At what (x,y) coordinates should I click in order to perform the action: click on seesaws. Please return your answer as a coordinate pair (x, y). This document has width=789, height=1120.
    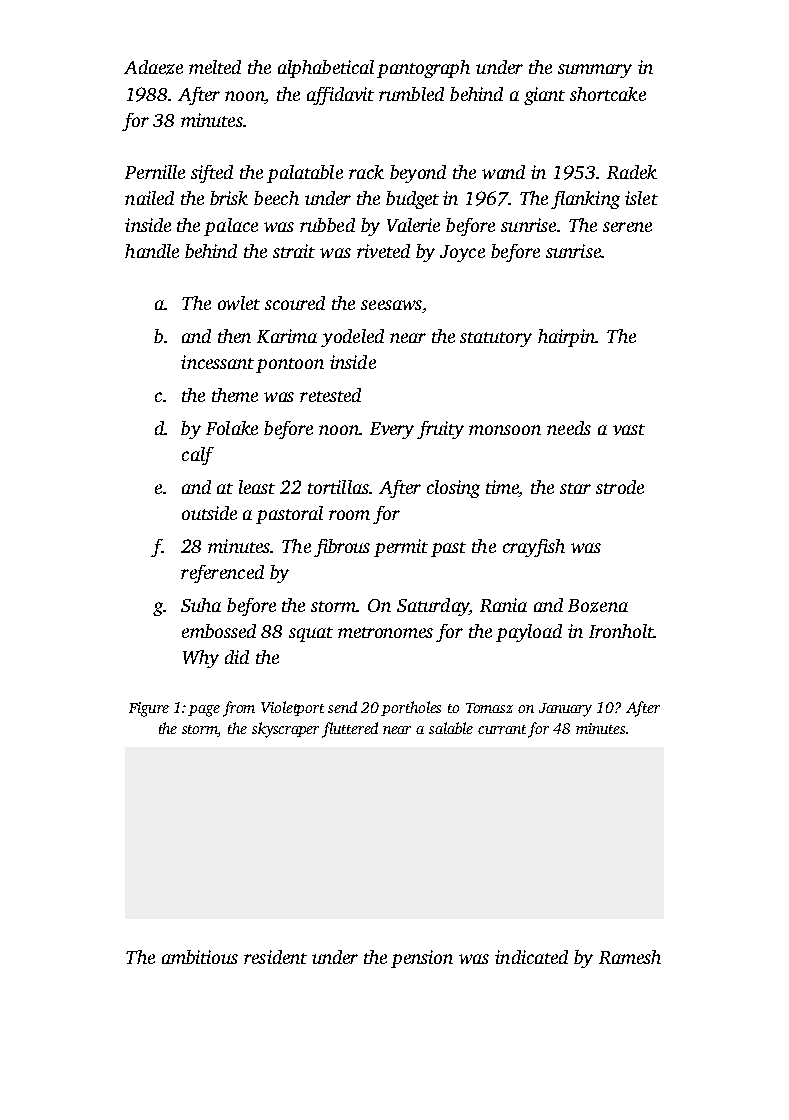
    Looking at the image, I should click on (391, 305).
